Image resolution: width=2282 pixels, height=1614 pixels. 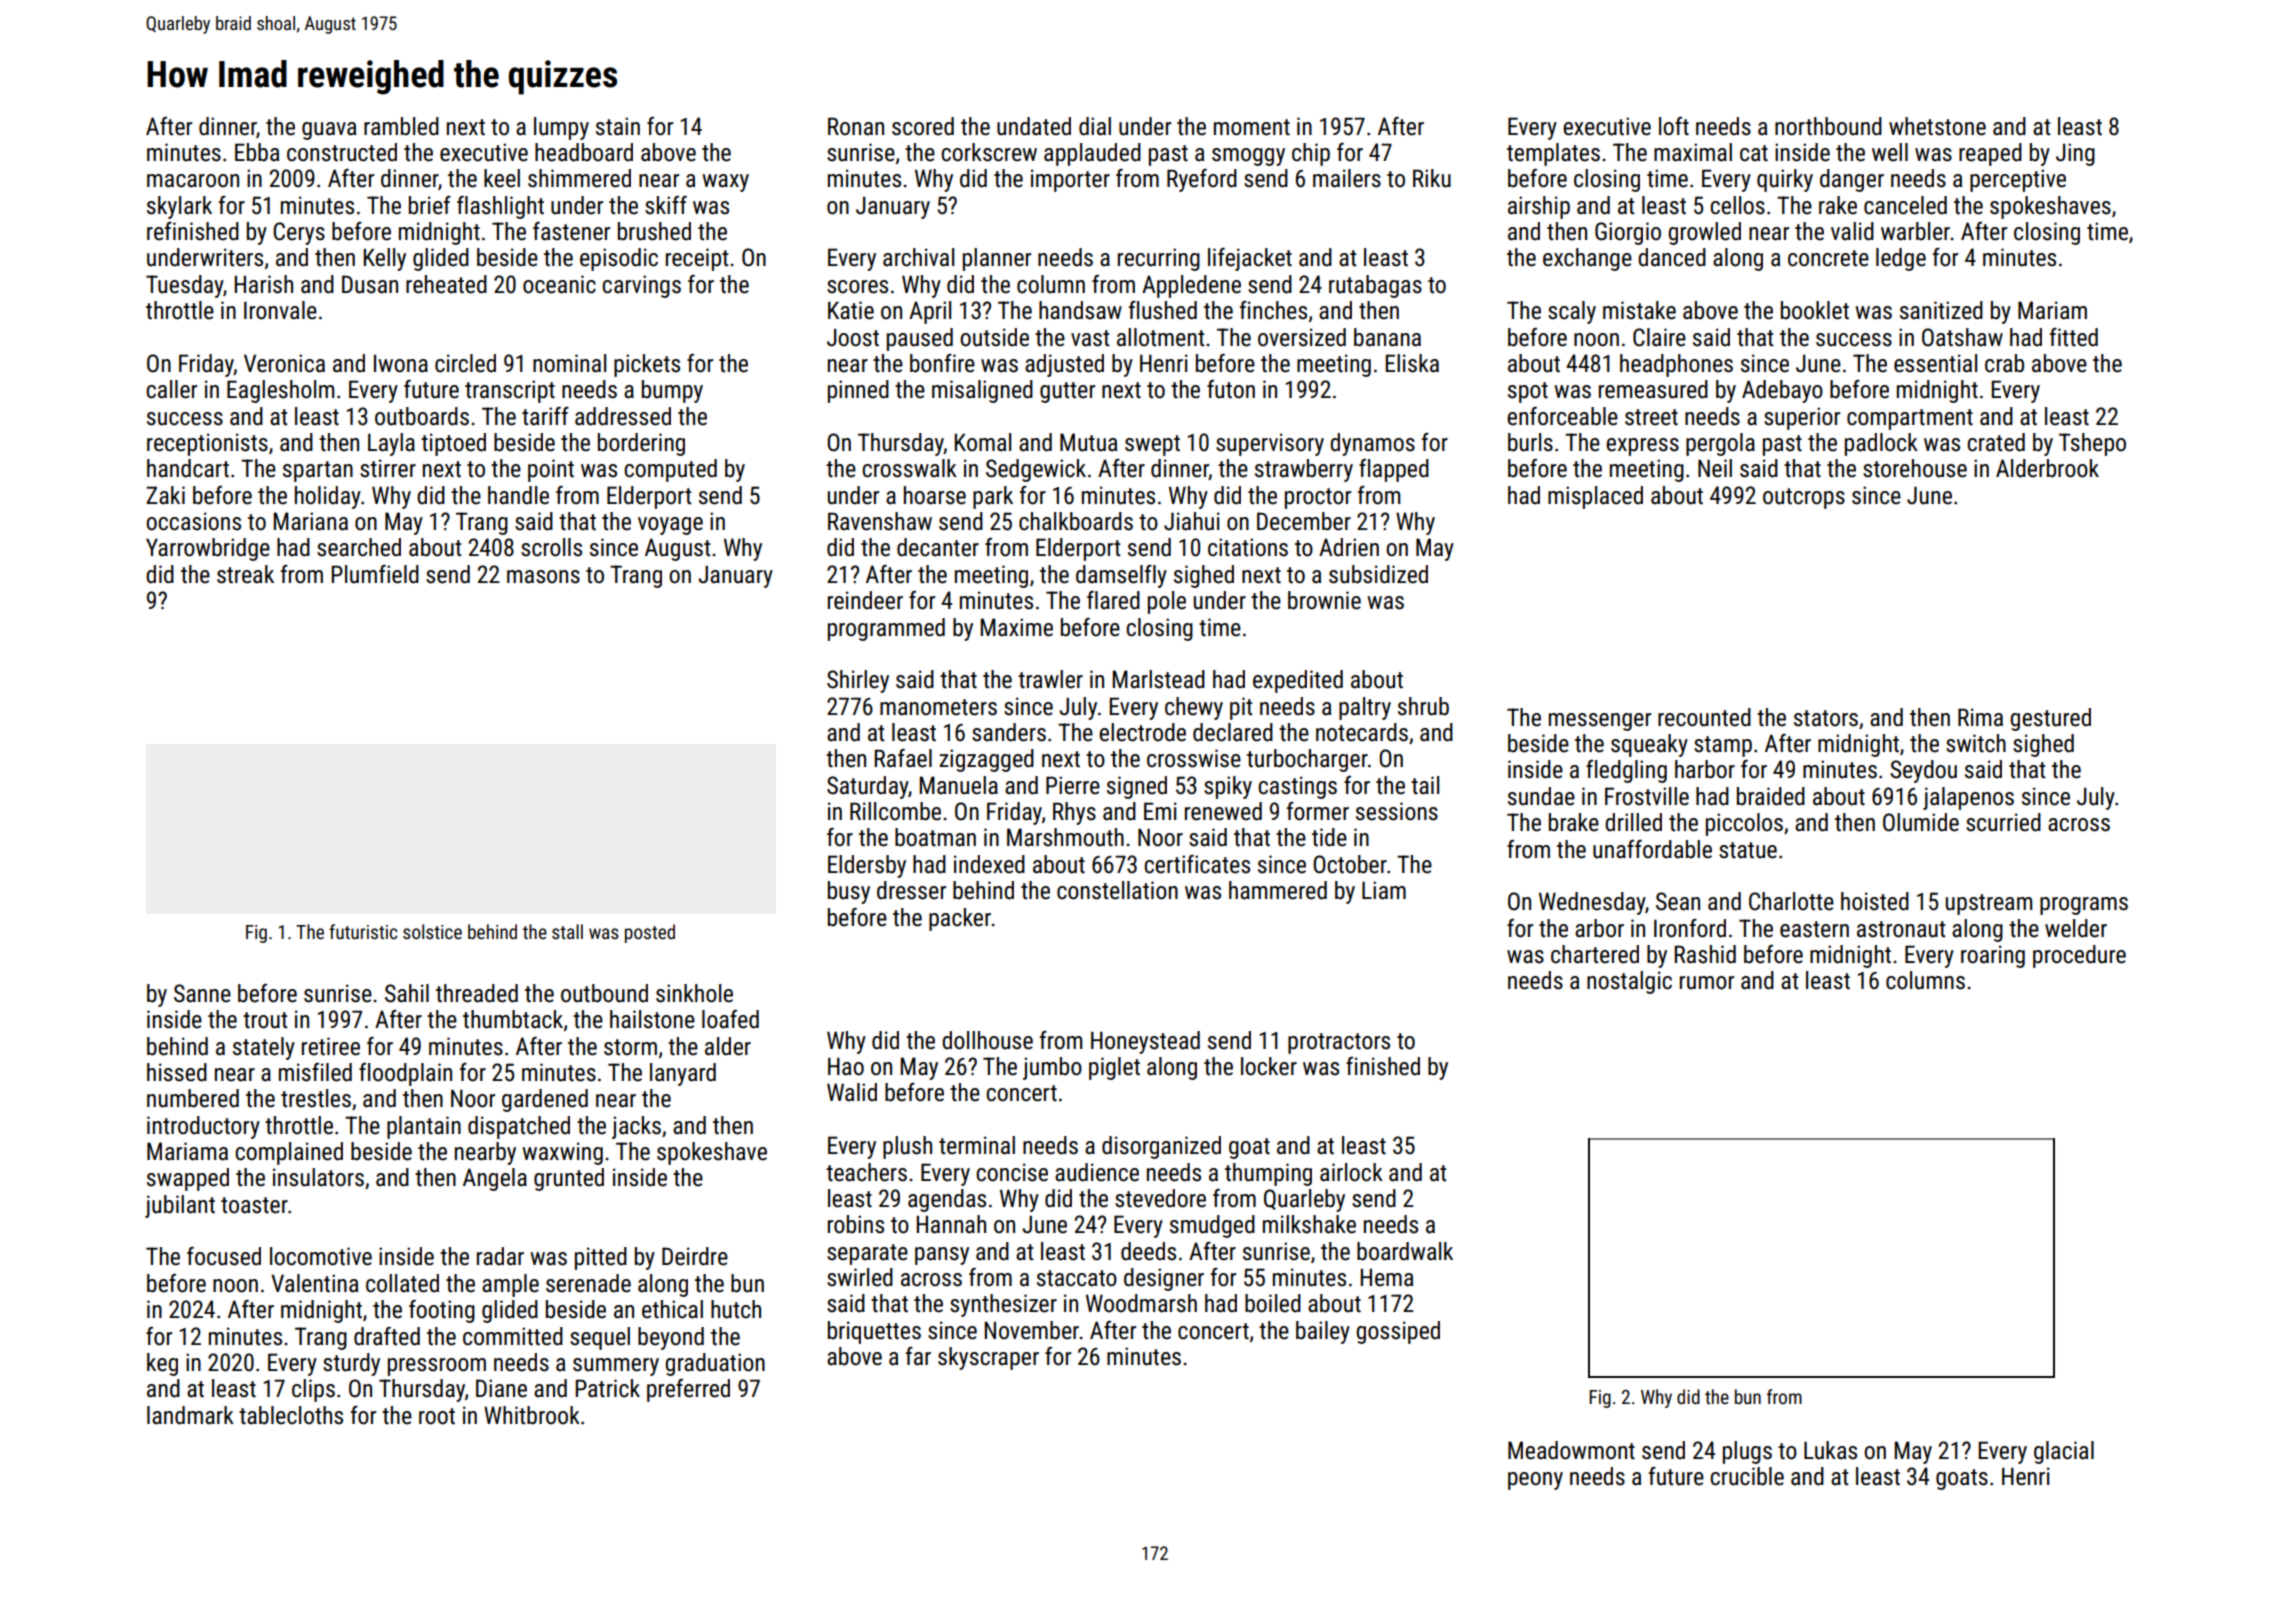 What do you see at coordinates (1647, 796) in the screenshot?
I see `Frostville` at bounding box center [1647, 796].
